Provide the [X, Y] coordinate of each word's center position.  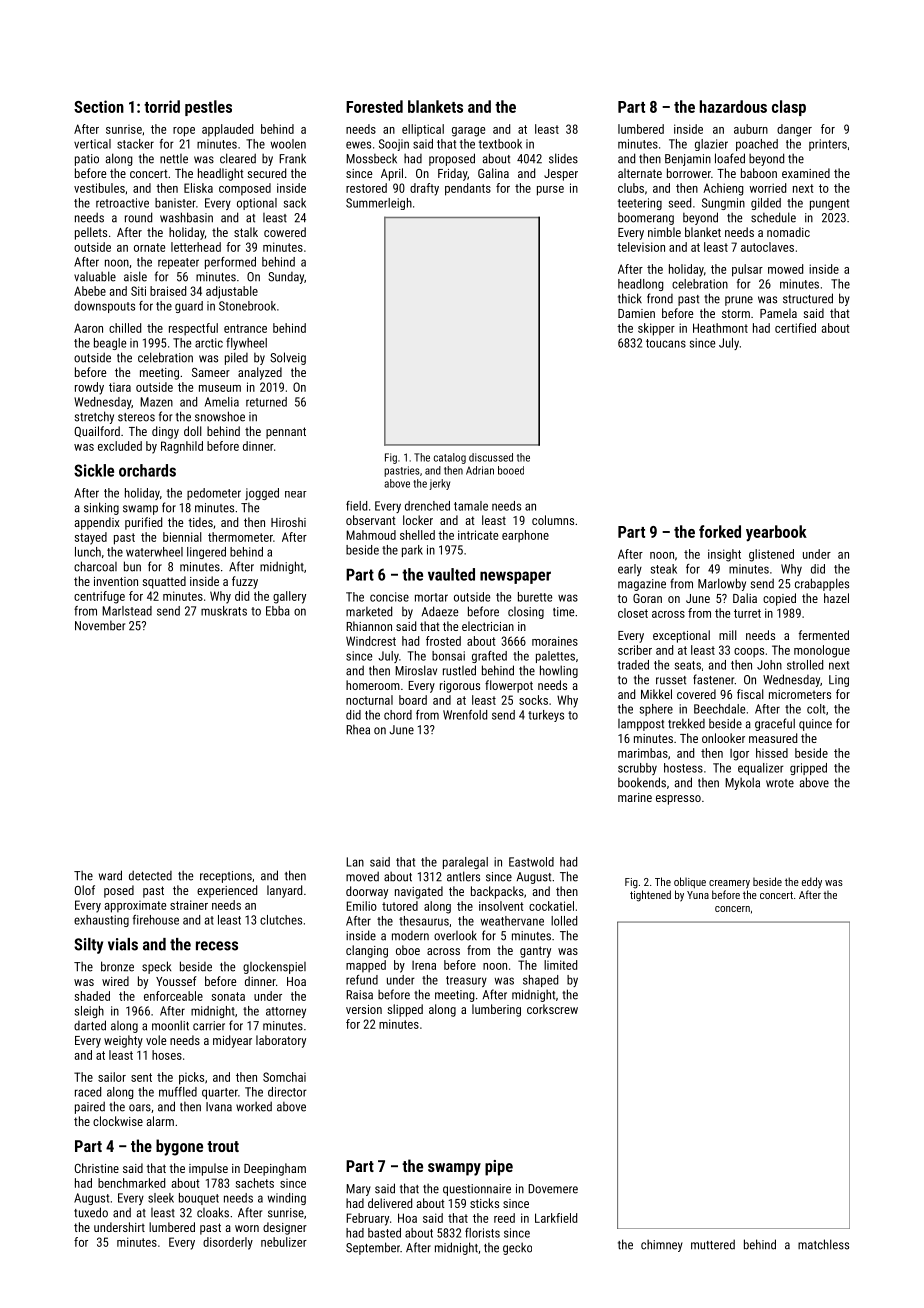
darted [90, 1025]
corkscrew [552, 1009]
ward [110, 875]
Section [99, 106]
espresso [678, 800]
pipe [499, 1168]
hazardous [733, 106]
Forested [374, 106]
